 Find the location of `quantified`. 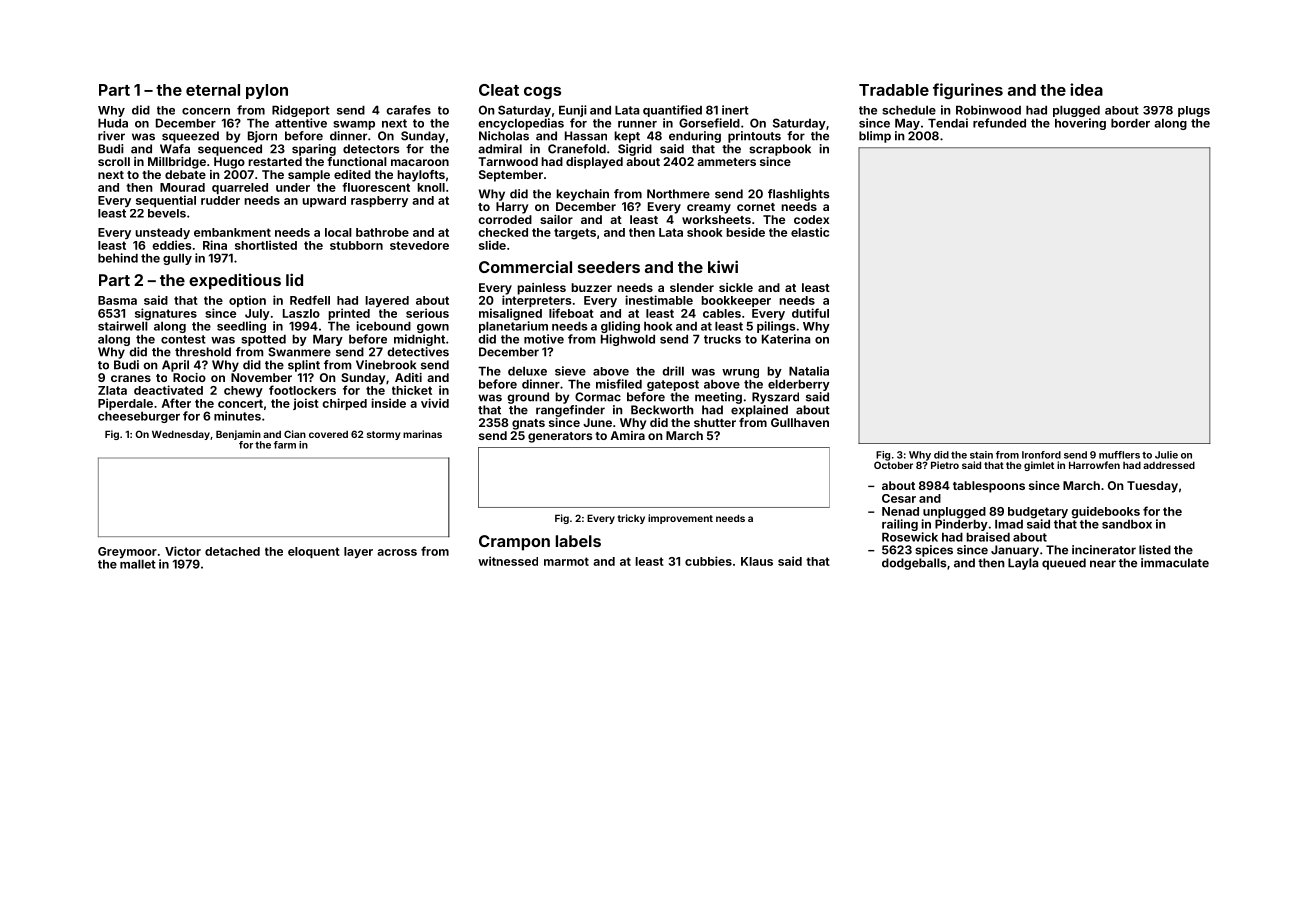

quantified is located at coordinates (672, 111).
